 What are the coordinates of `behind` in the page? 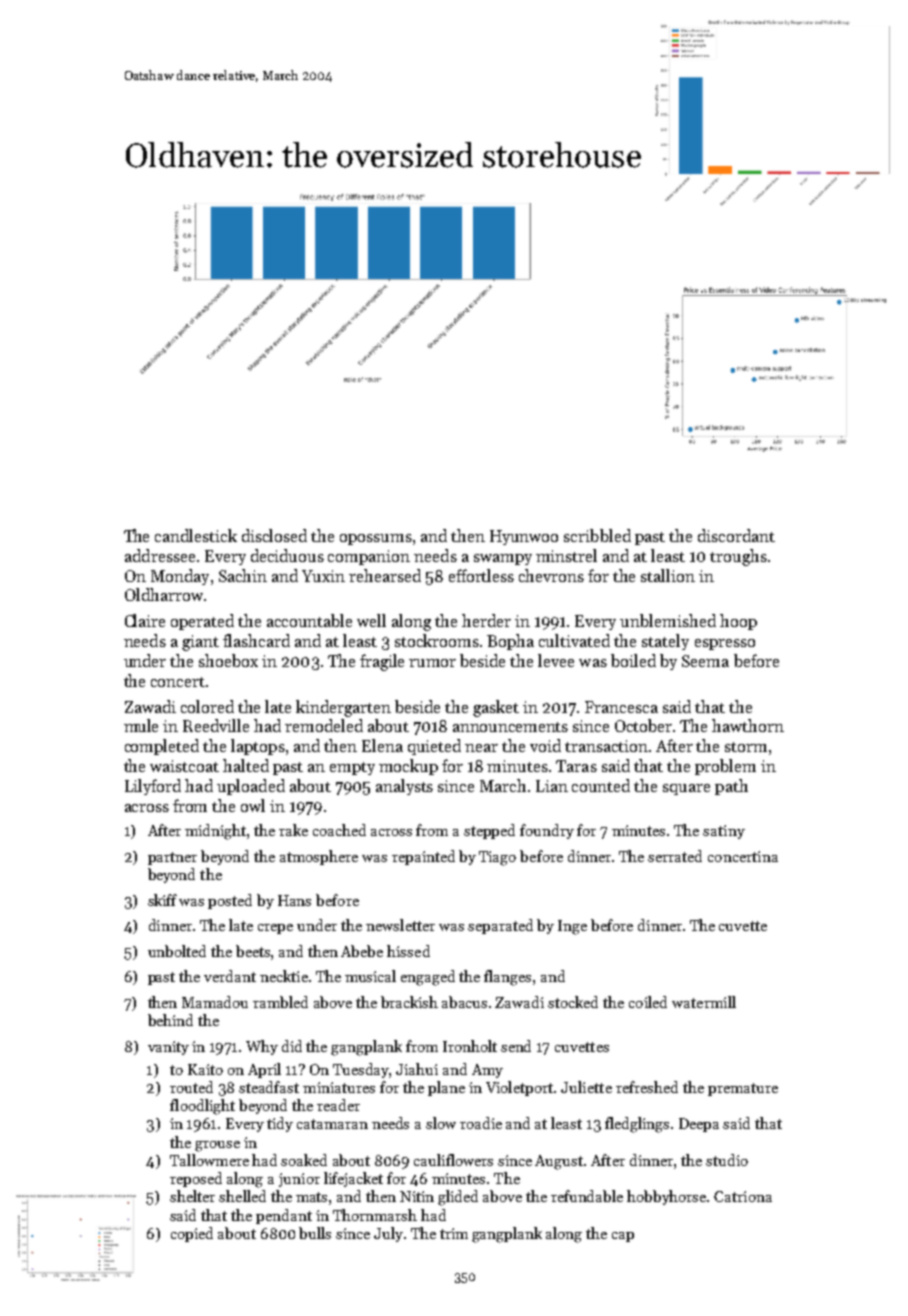 It's located at (170, 1020).
